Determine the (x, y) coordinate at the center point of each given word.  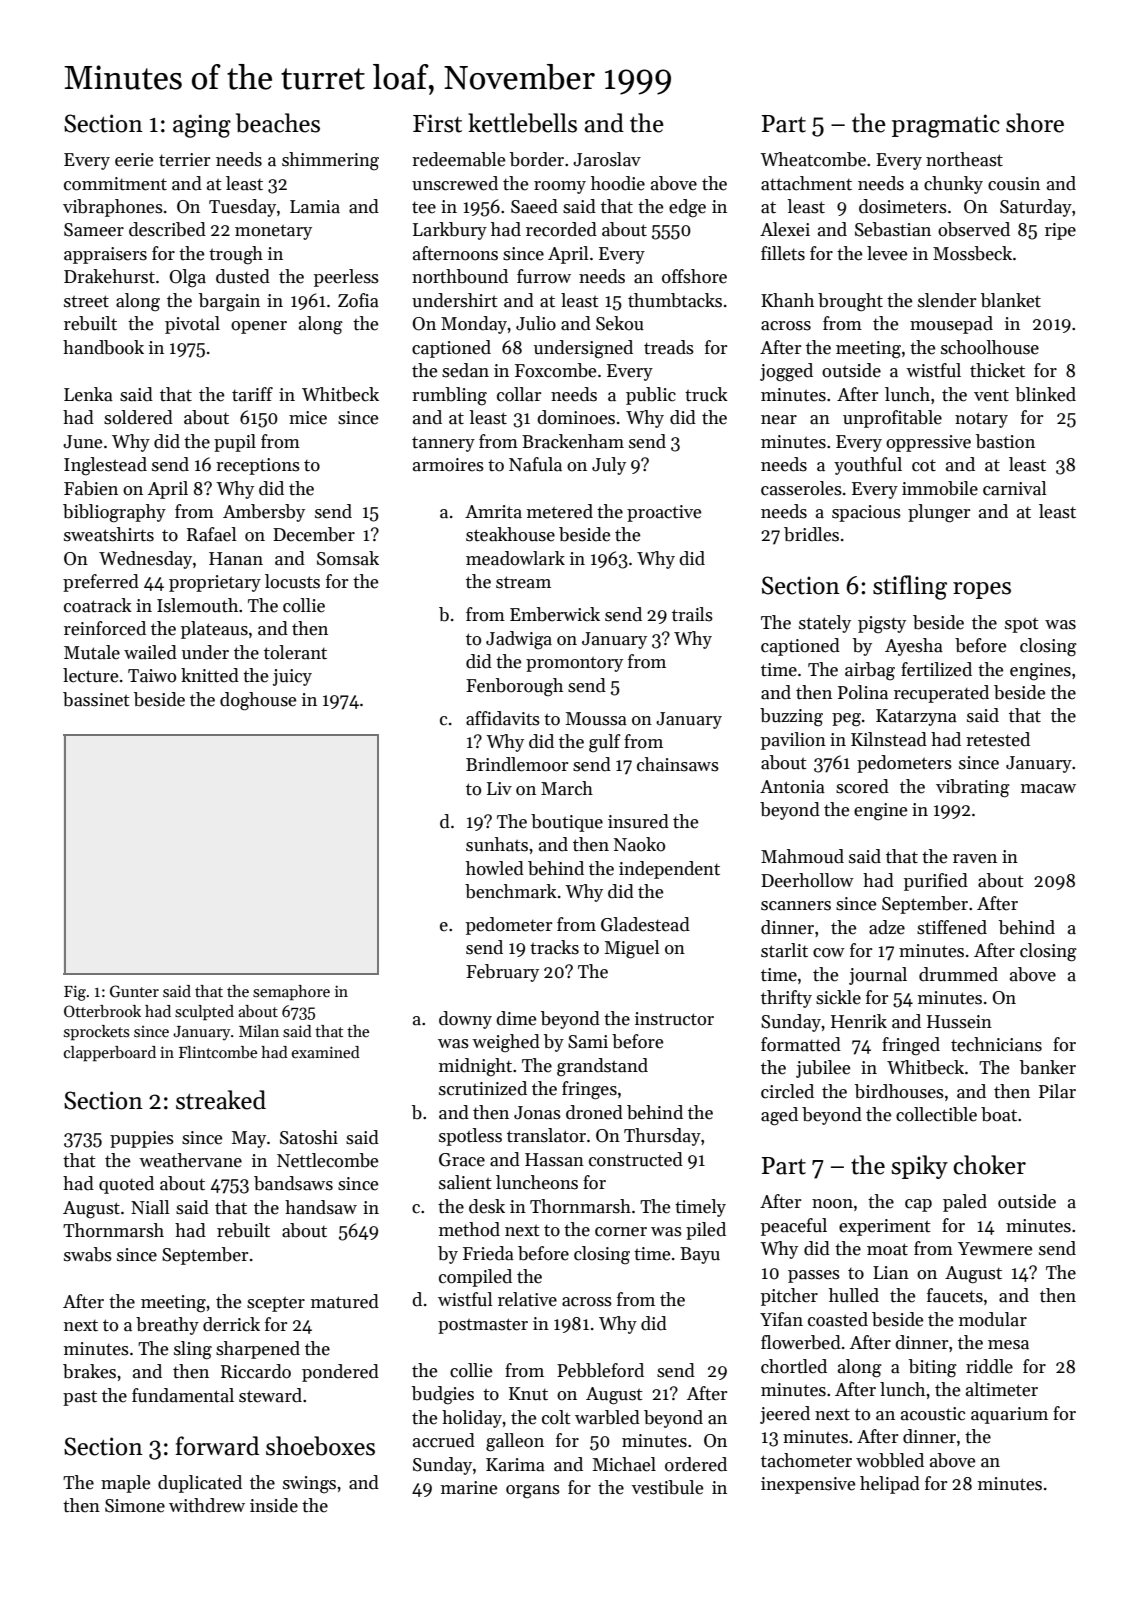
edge (687, 208)
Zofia (358, 300)
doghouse (258, 701)
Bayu (700, 1255)
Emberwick (555, 614)
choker (989, 1165)
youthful (868, 466)
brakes (89, 1371)
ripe (1060, 231)
